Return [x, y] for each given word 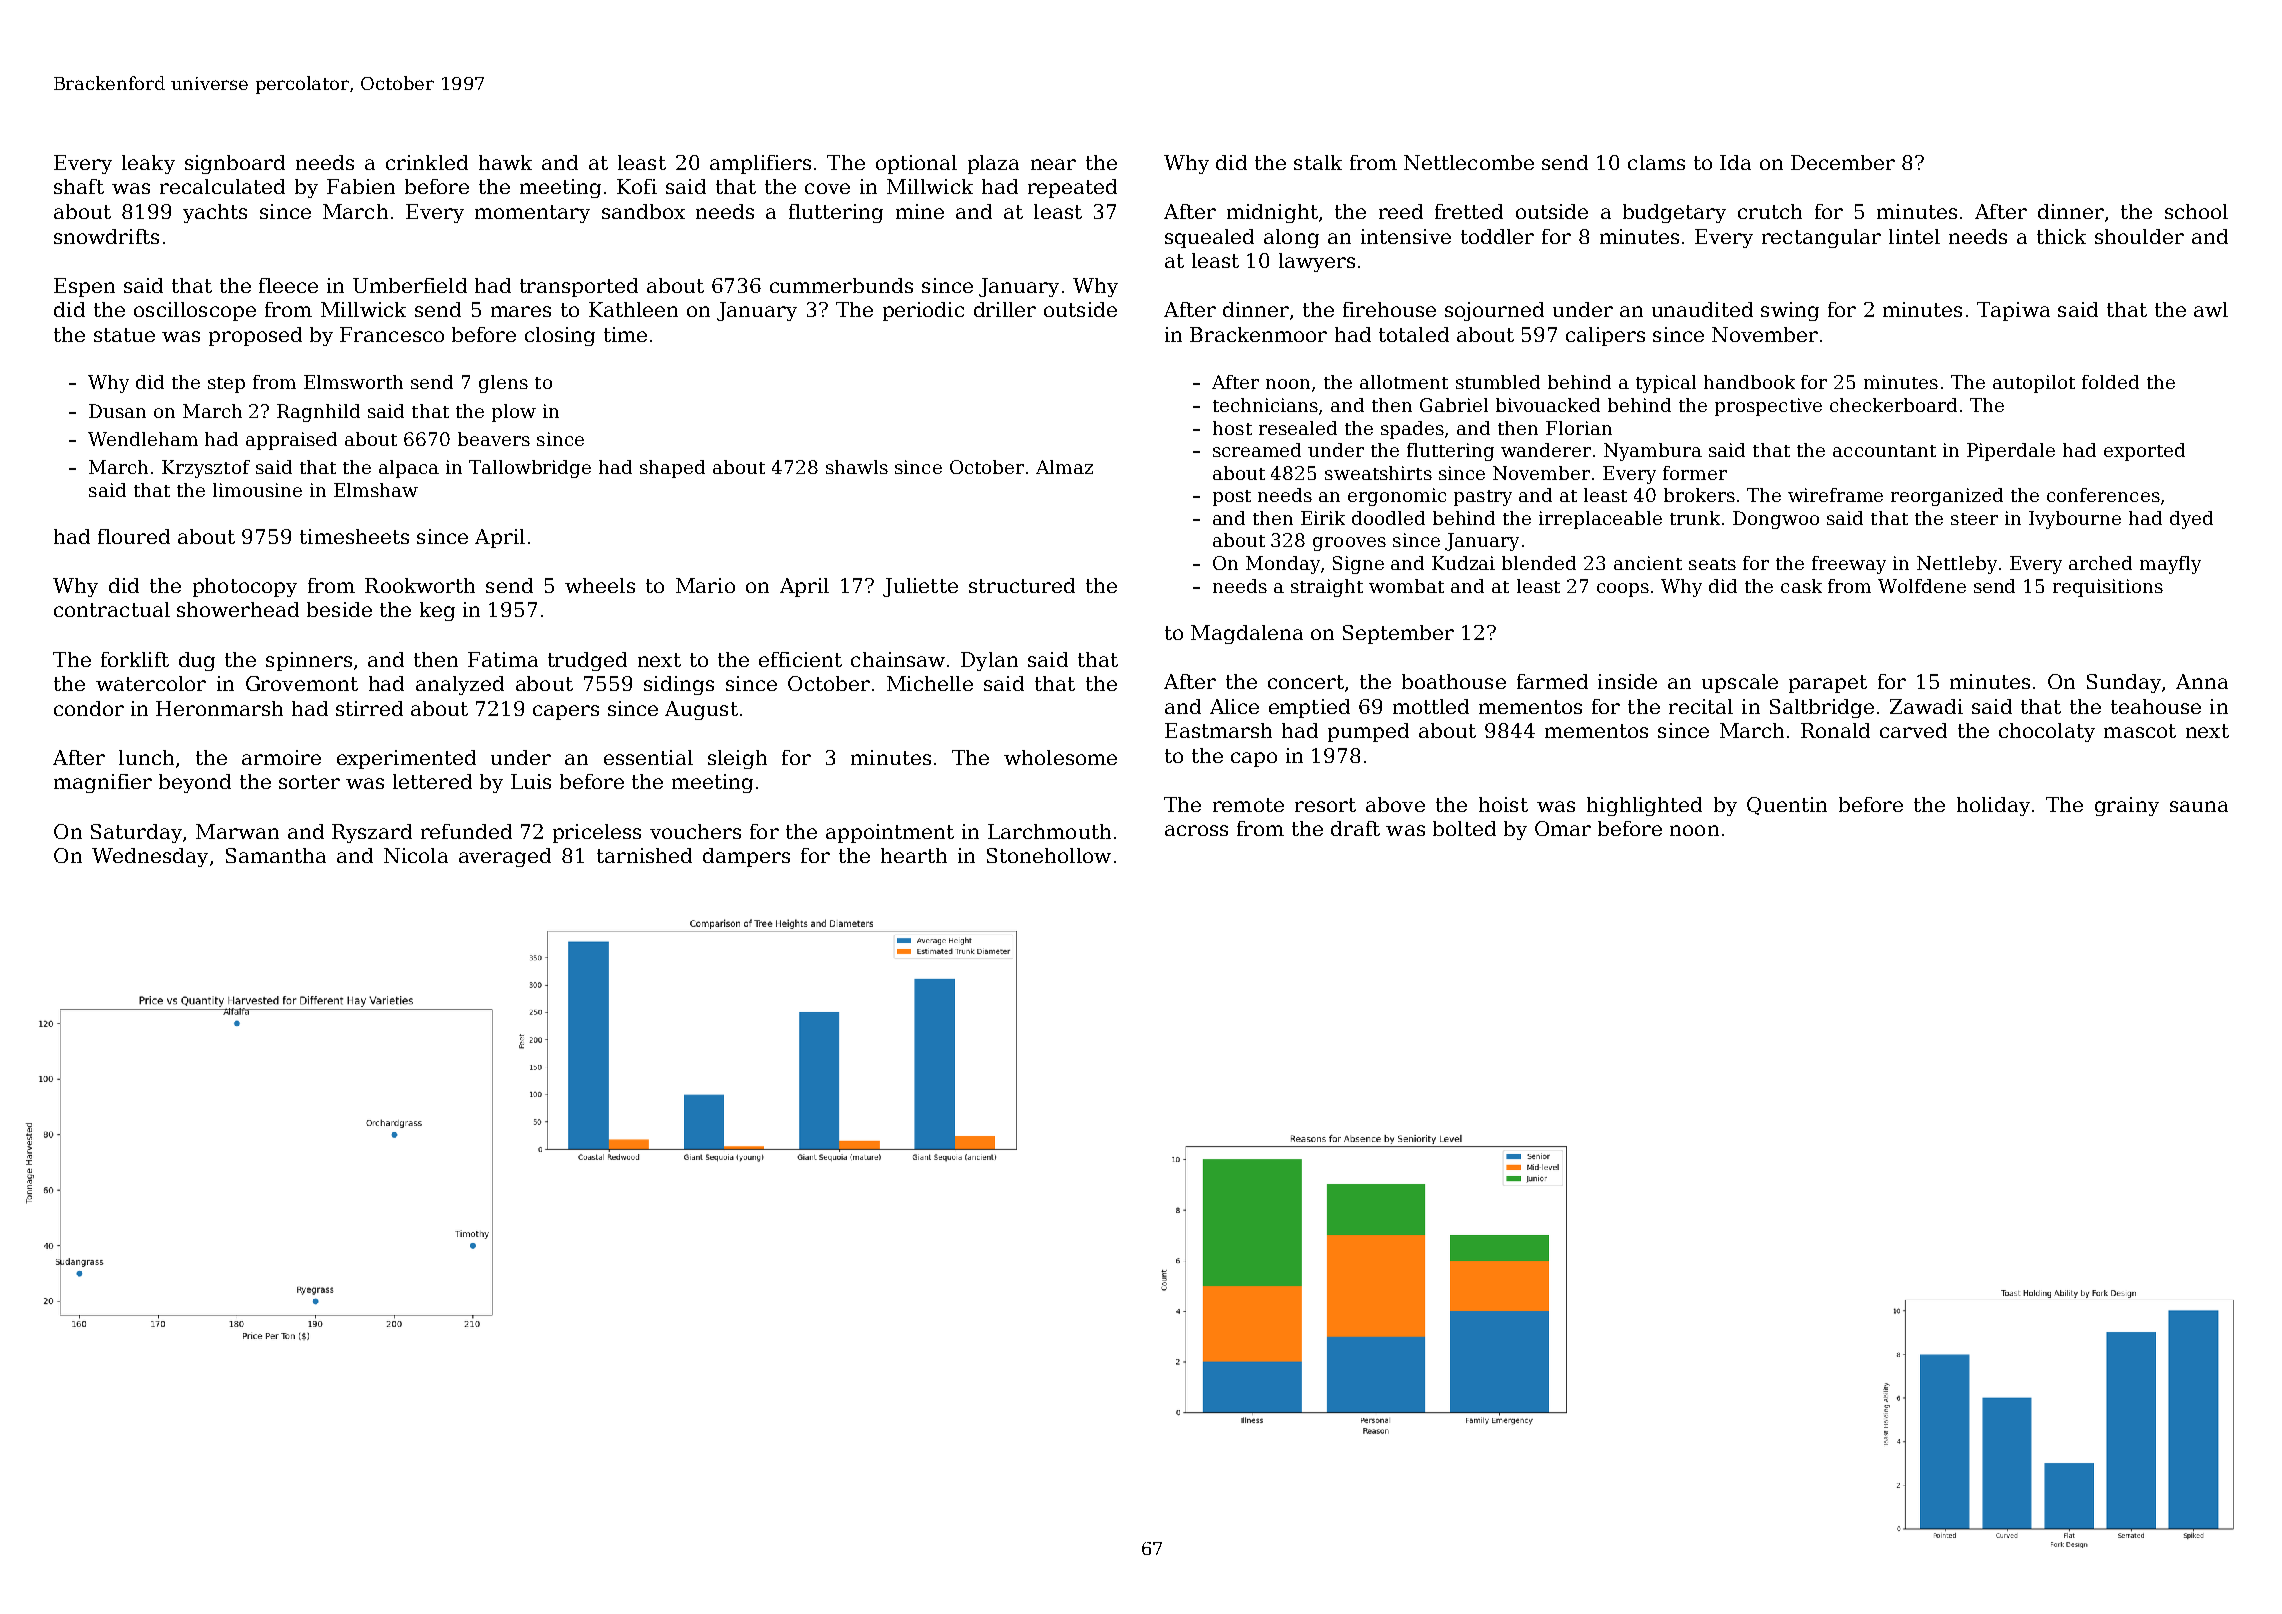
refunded [466, 831]
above [1395, 804]
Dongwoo [1776, 520]
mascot [2140, 731]
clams [1656, 162]
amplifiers [760, 164]
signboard [235, 164]
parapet [1828, 684]
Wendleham [143, 439]
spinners [309, 661]
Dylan [989, 661]
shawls [857, 467]
